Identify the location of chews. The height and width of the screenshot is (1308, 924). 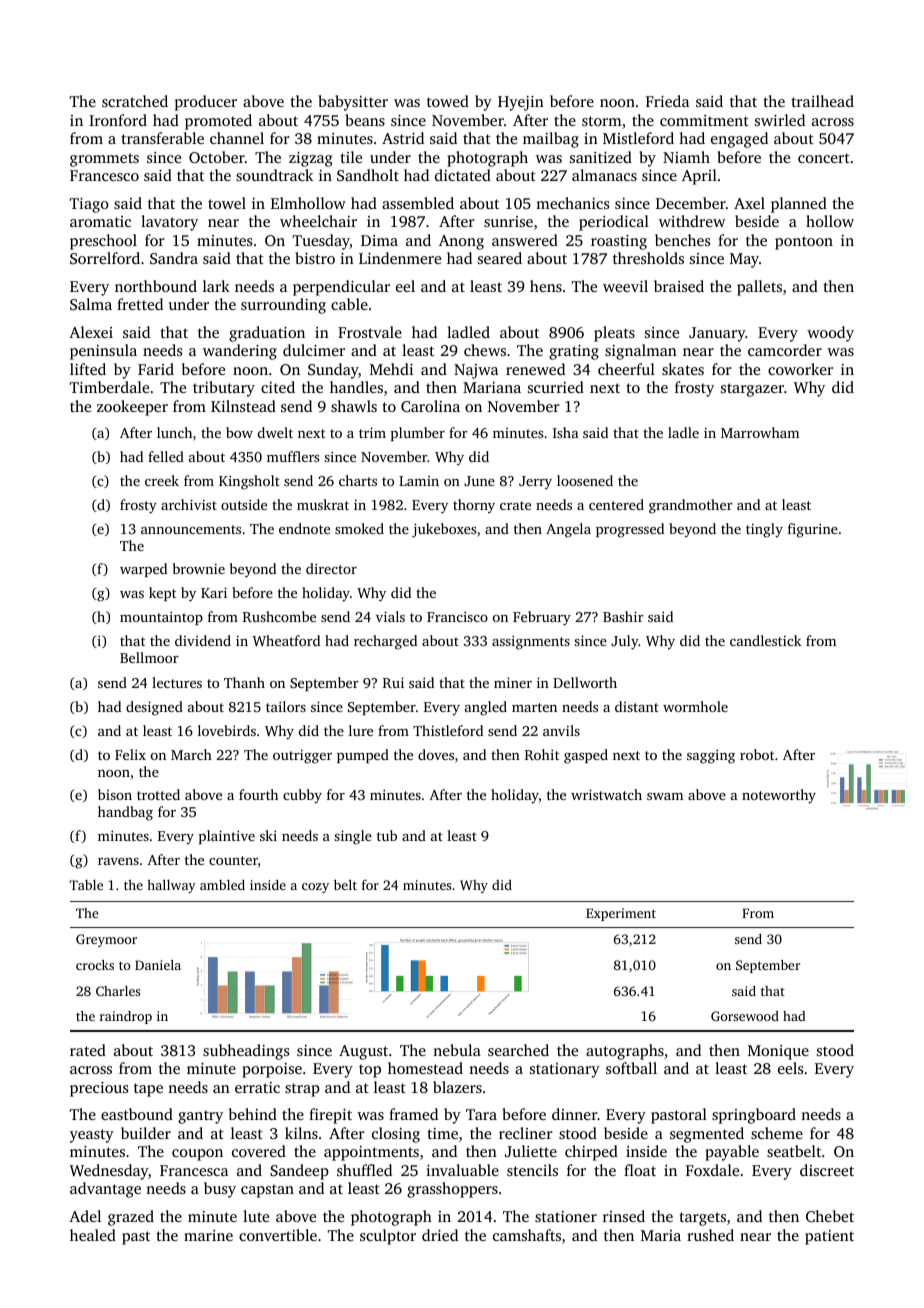
(485, 350).
